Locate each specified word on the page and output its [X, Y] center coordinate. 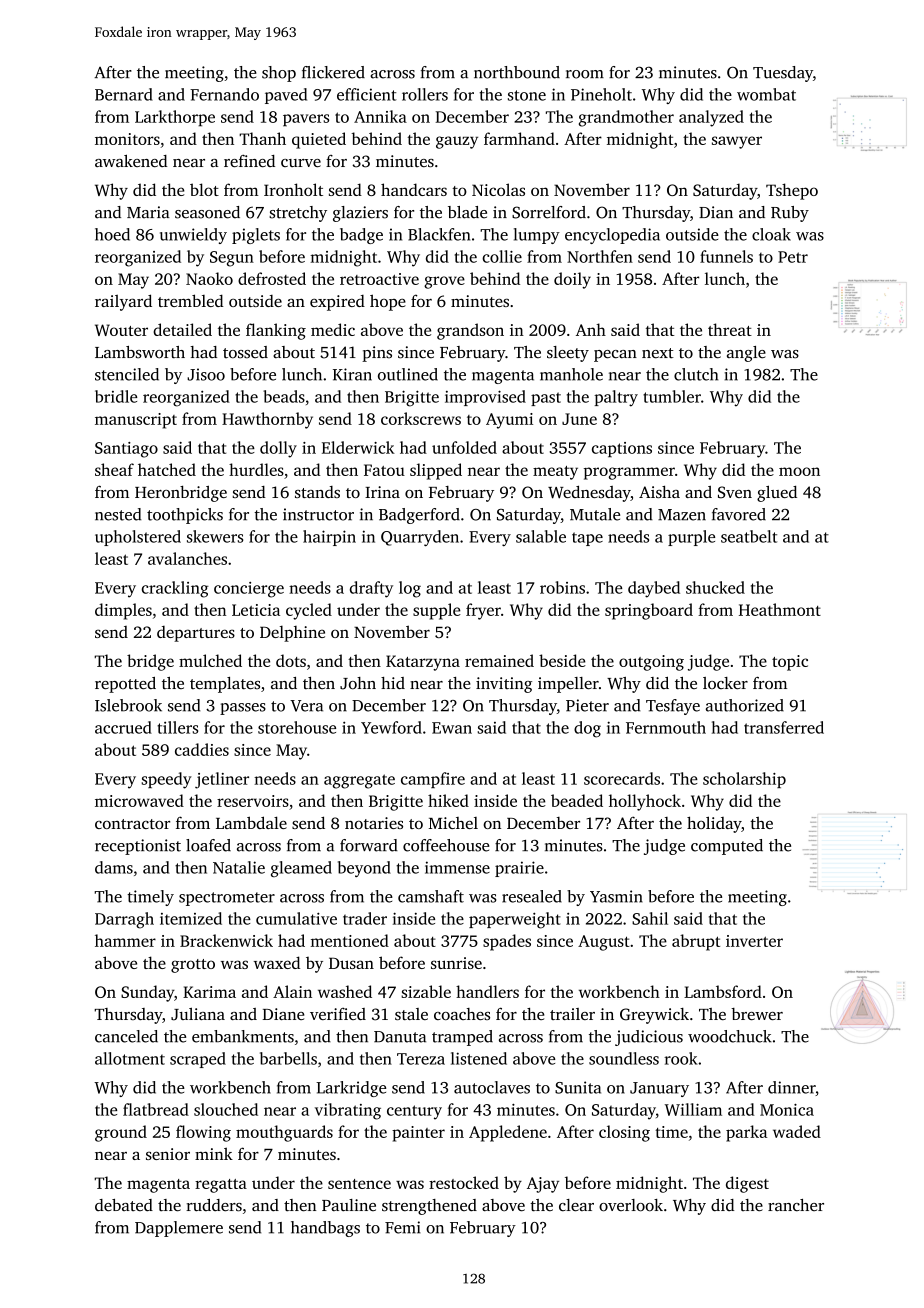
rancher [796, 1205]
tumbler [672, 396]
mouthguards [284, 1133]
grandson [470, 331]
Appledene [508, 1133]
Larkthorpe [175, 118]
